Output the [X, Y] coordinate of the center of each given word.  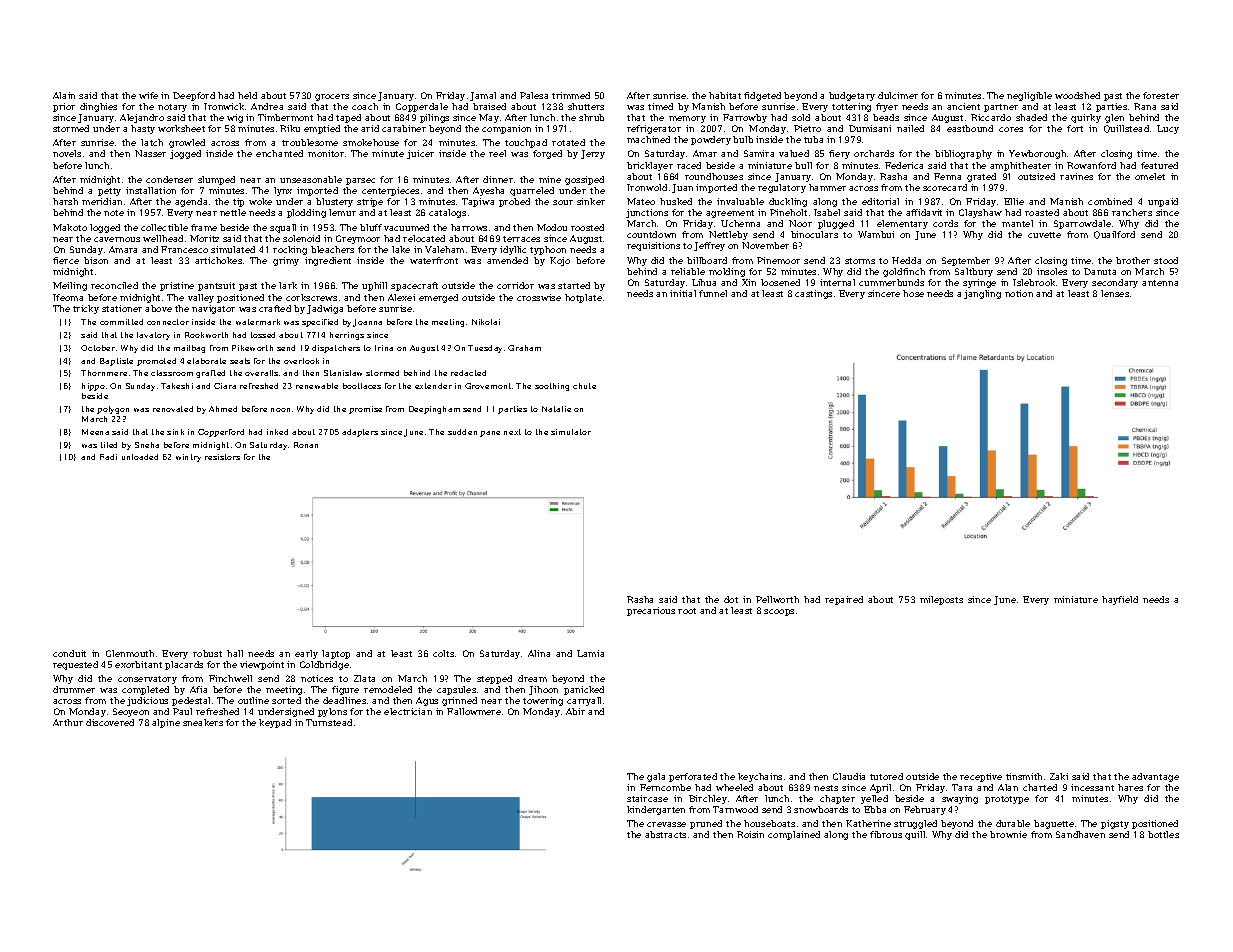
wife [148, 95]
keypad [275, 723]
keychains [760, 777]
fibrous [886, 834]
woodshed [1077, 95]
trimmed [571, 95]
